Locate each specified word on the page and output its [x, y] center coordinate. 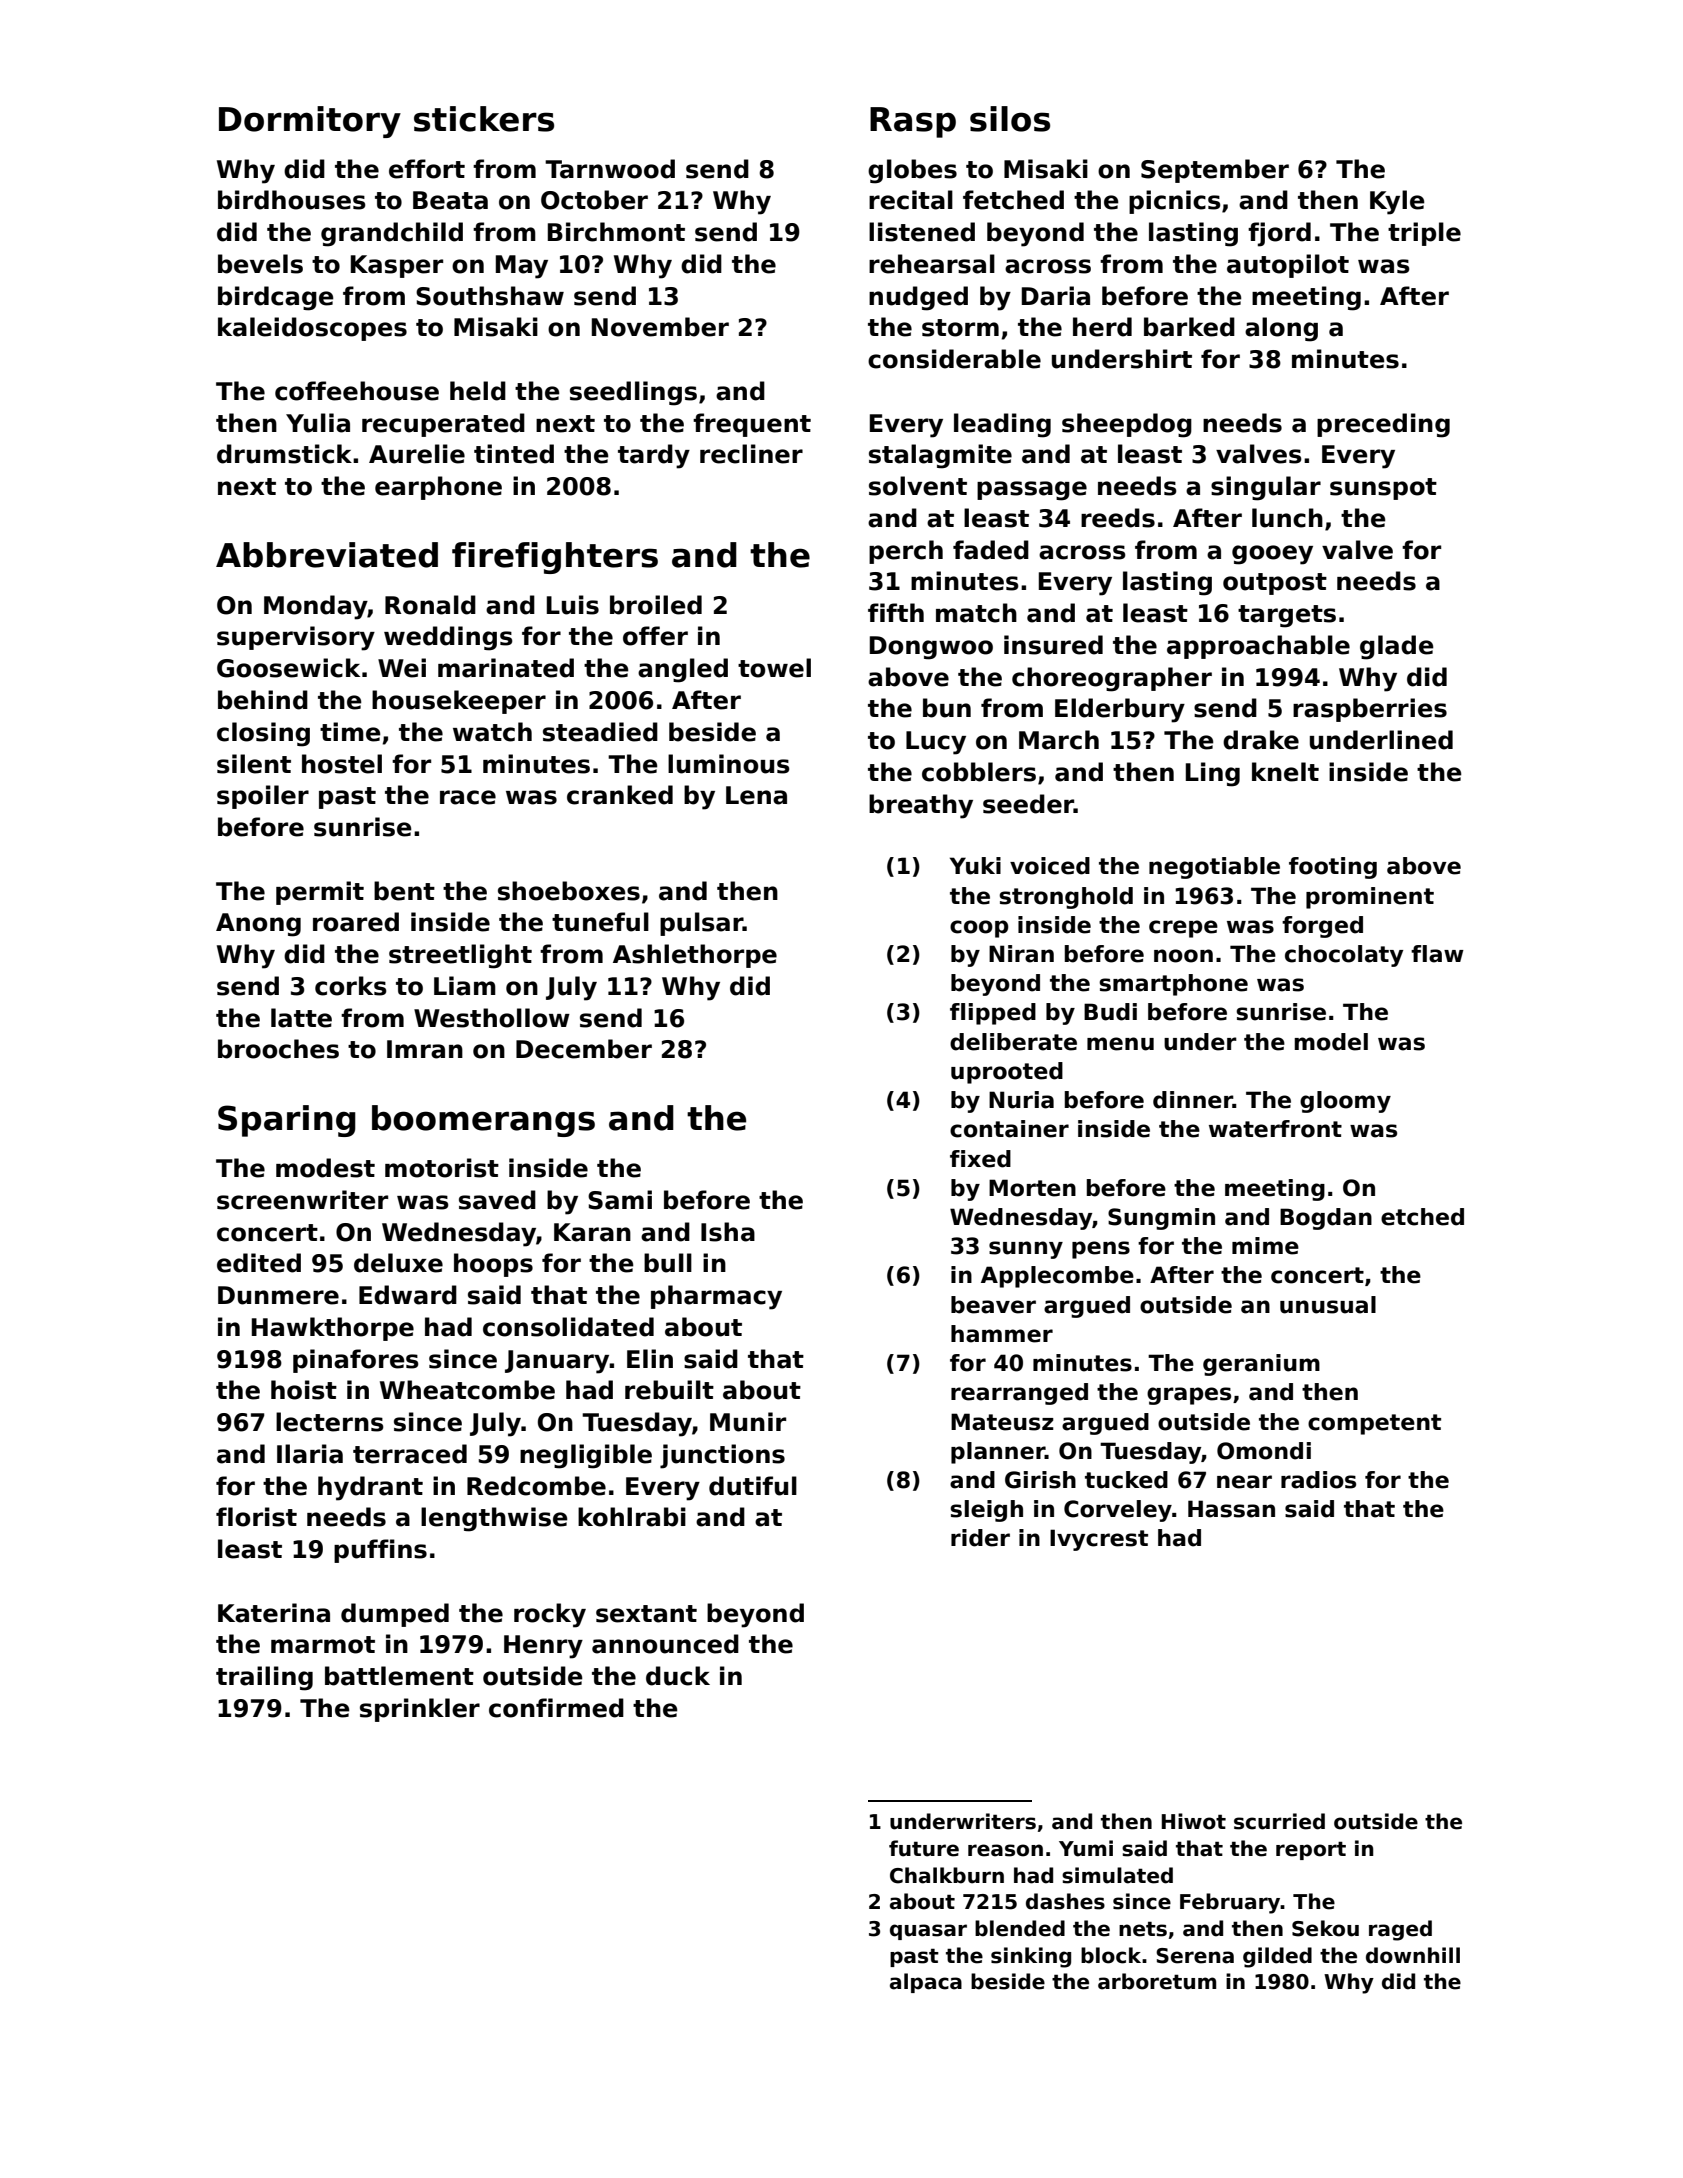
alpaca [926, 1983]
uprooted [1007, 1073]
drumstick [284, 454]
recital [911, 200]
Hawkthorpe [333, 1329]
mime [1265, 1246]
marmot [323, 1645]
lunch [1287, 518]
